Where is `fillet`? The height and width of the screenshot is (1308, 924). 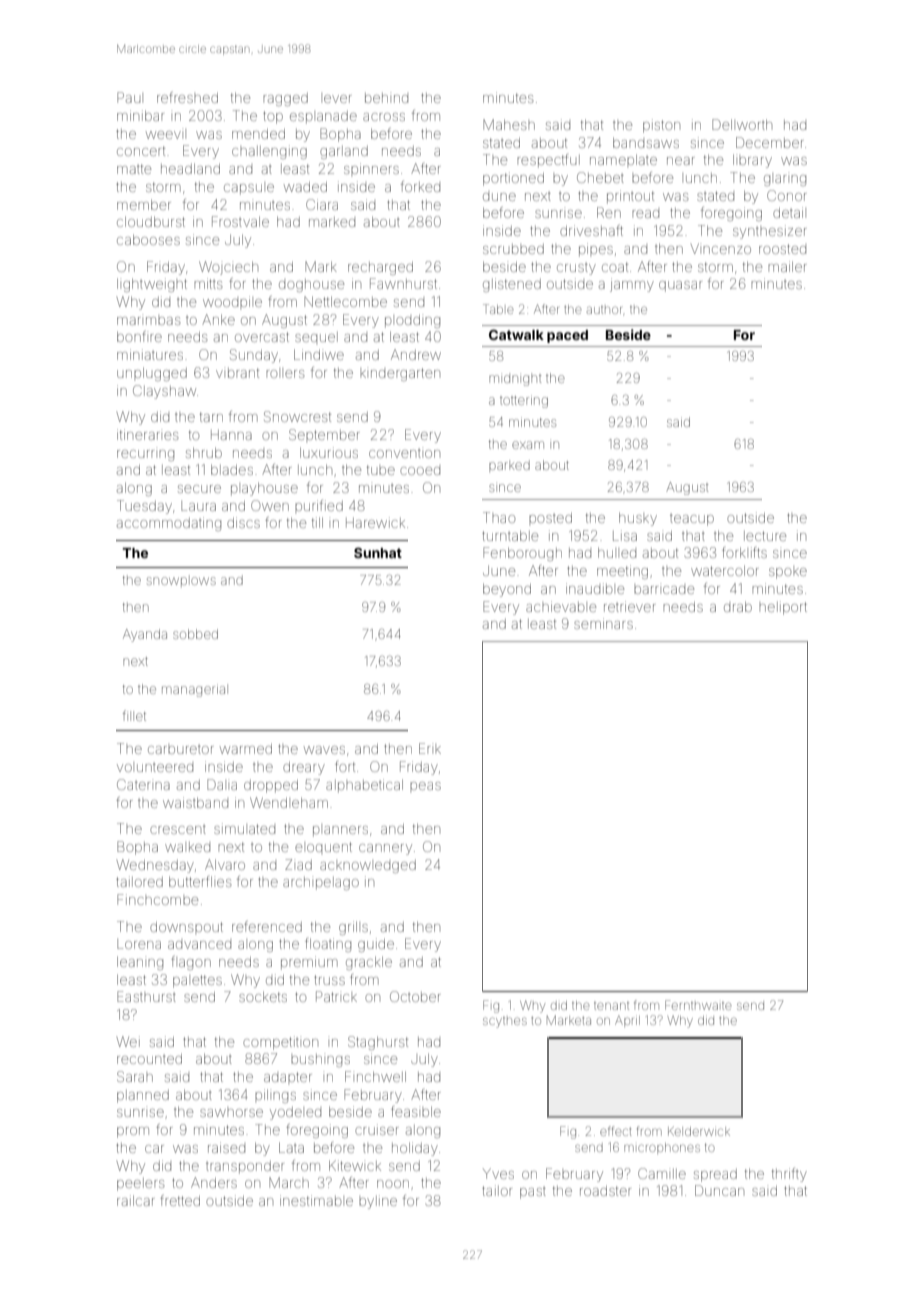
fillet is located at coordinates (134, 715).
